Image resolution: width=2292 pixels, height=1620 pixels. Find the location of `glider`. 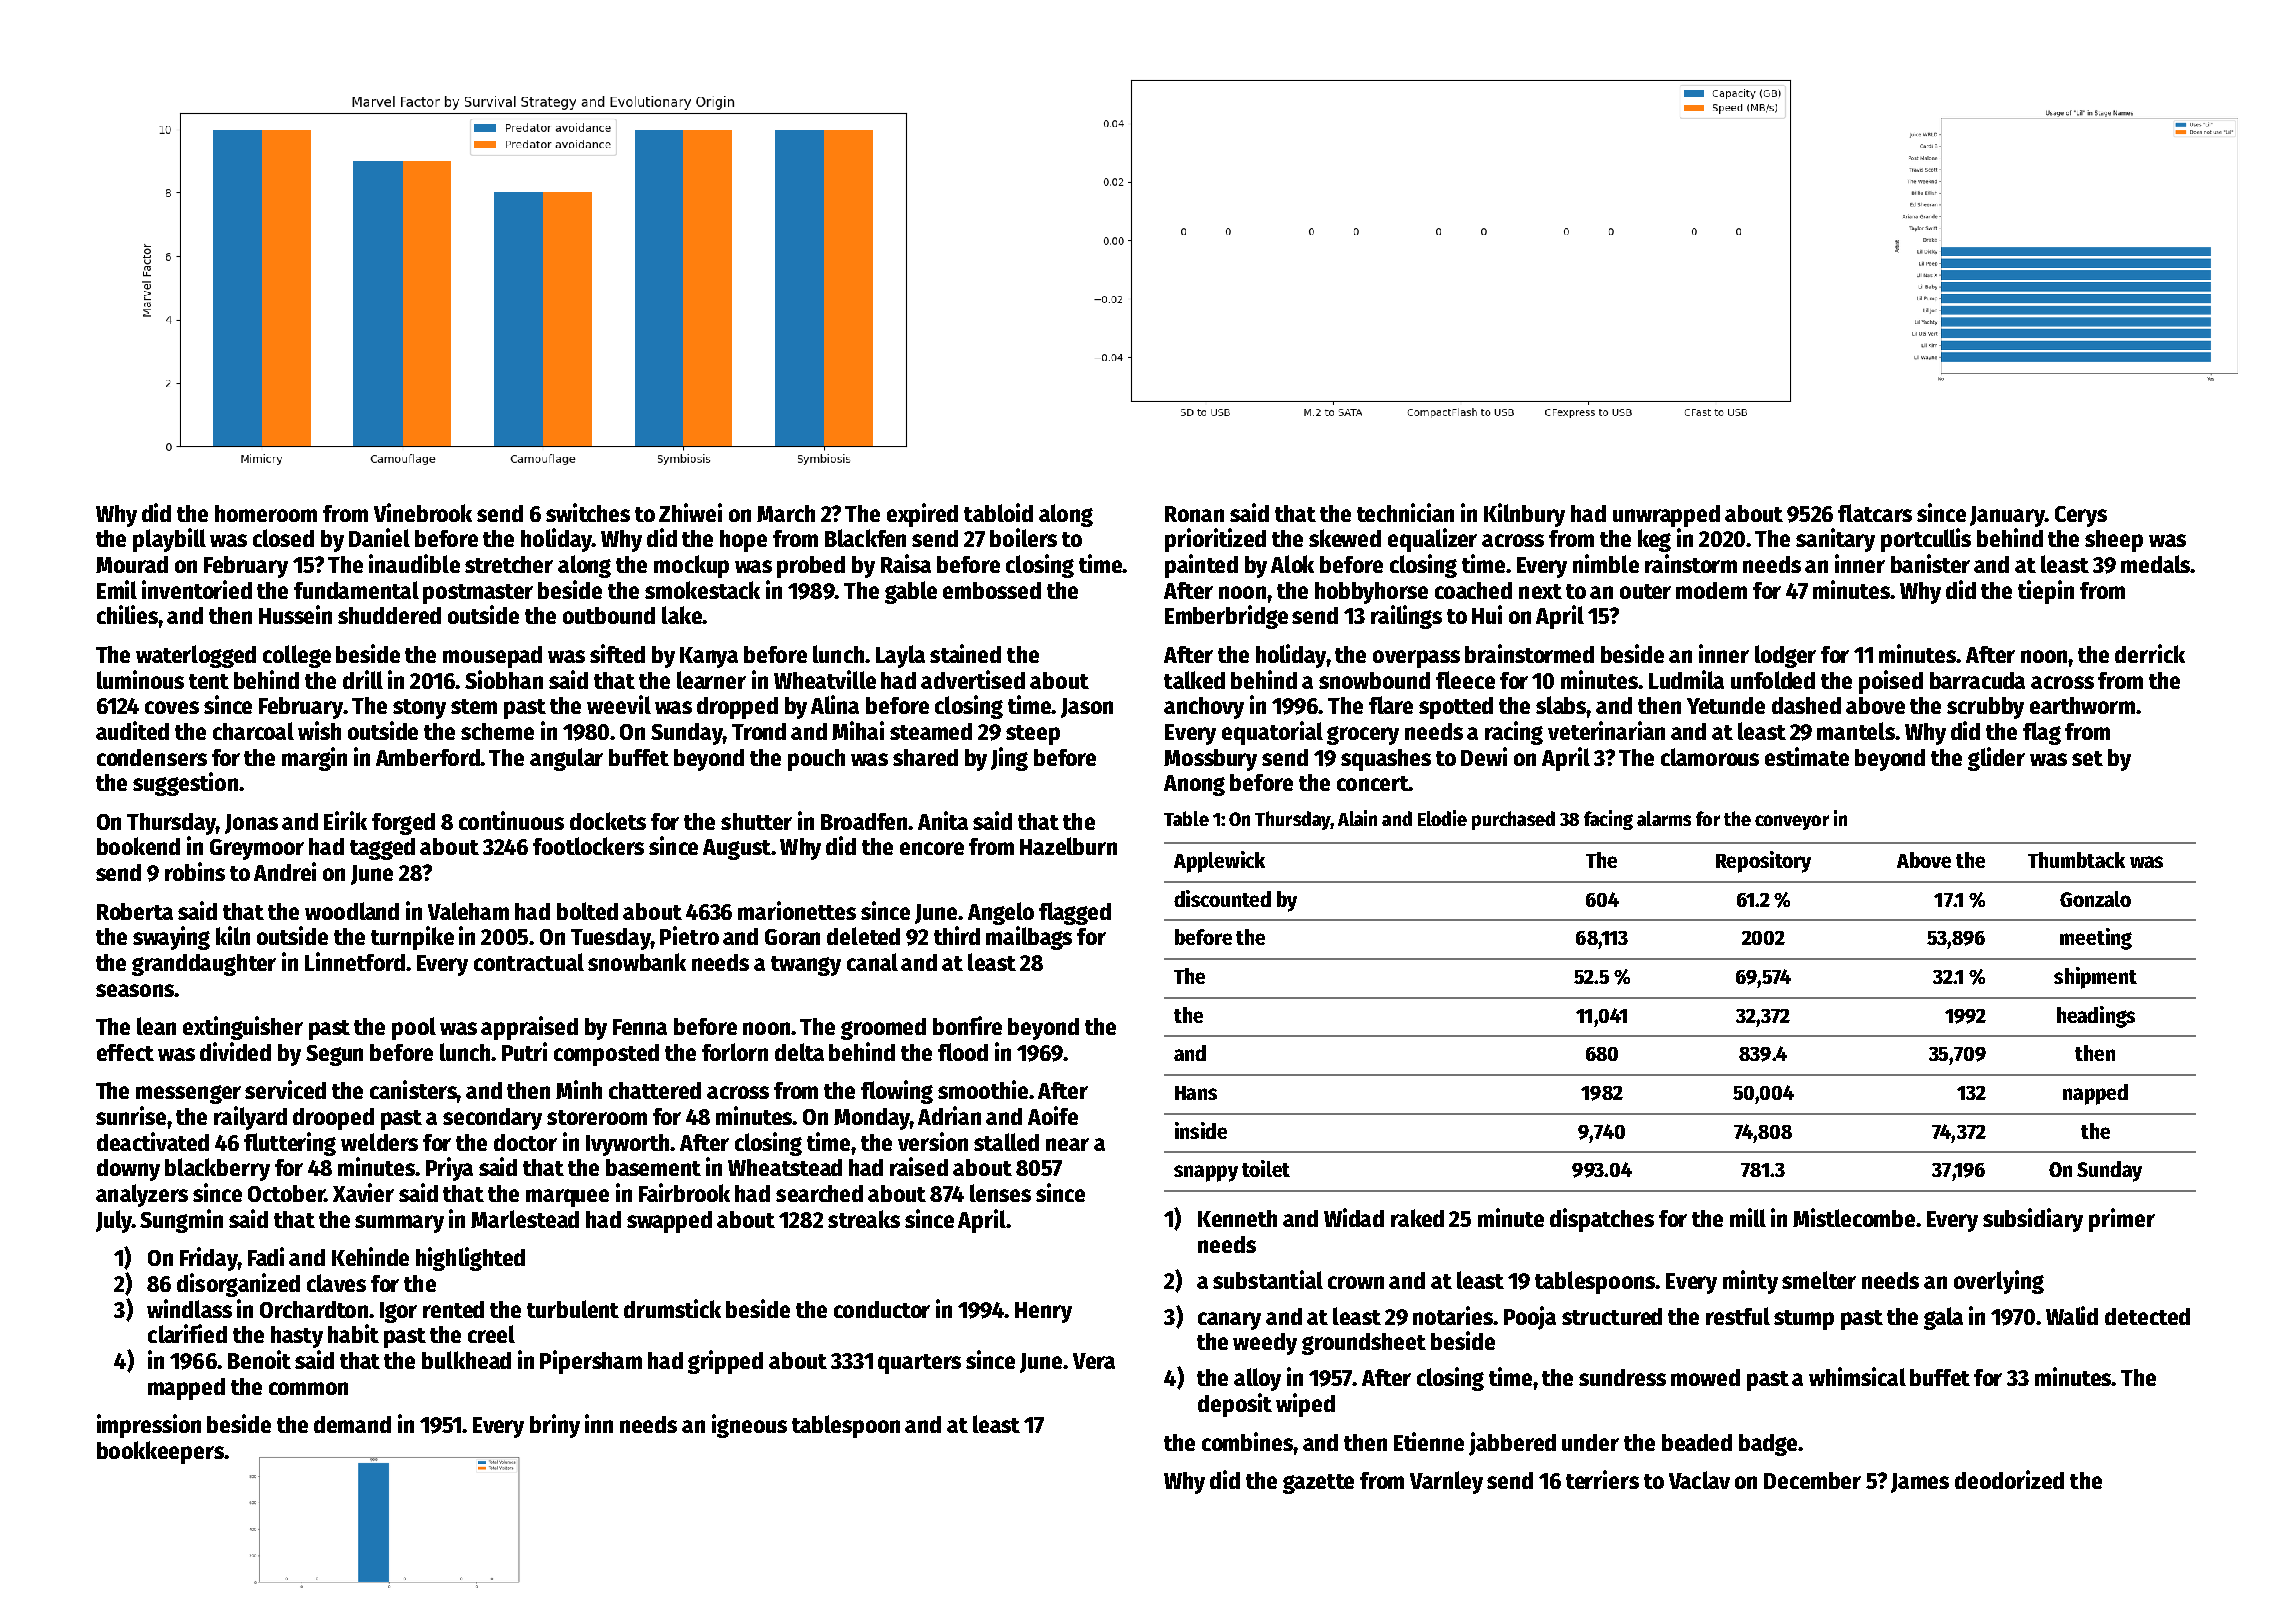

glider is located at coordinates (1996, 759).
